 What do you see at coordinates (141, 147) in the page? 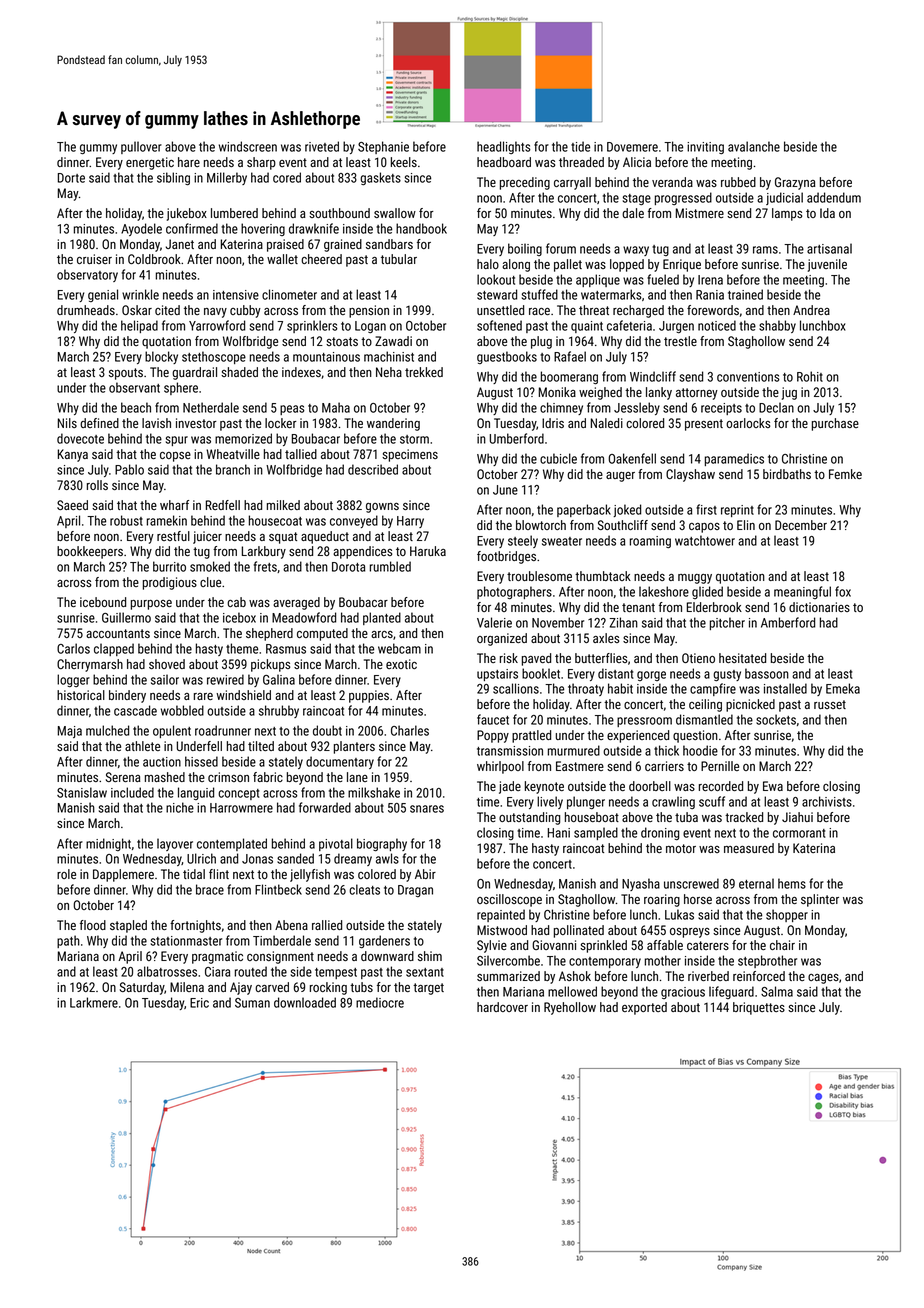
I see `pullover` at bounding box center [141, 147].
